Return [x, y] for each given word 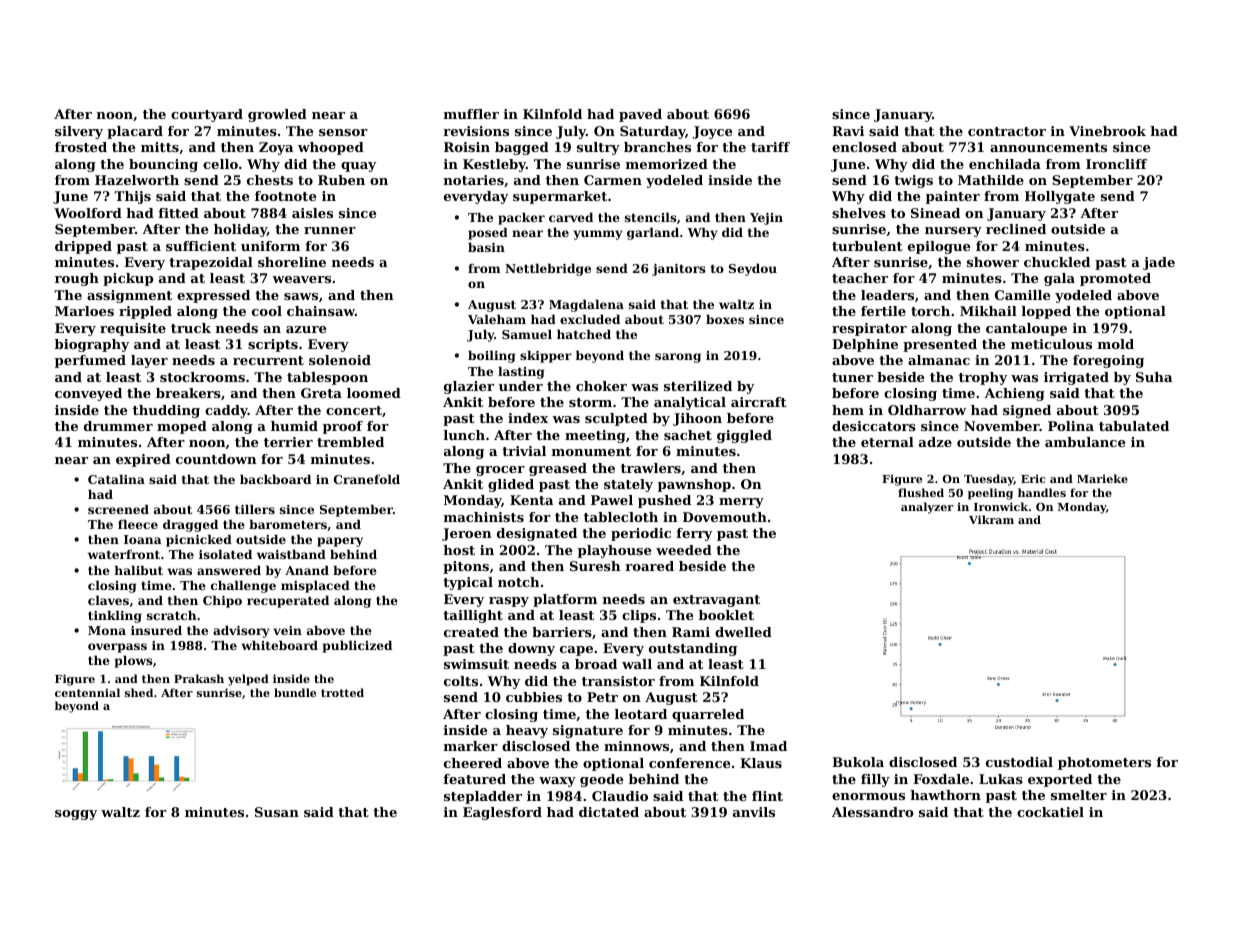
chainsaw [321, 311]
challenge [243, 586]
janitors [679, 270]
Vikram [991, 519]
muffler [471, 114]
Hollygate [1060, 197]
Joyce [712, 132]
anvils [754, 812]
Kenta [531, 500]
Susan [277, 812]
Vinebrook [1107, 131]
